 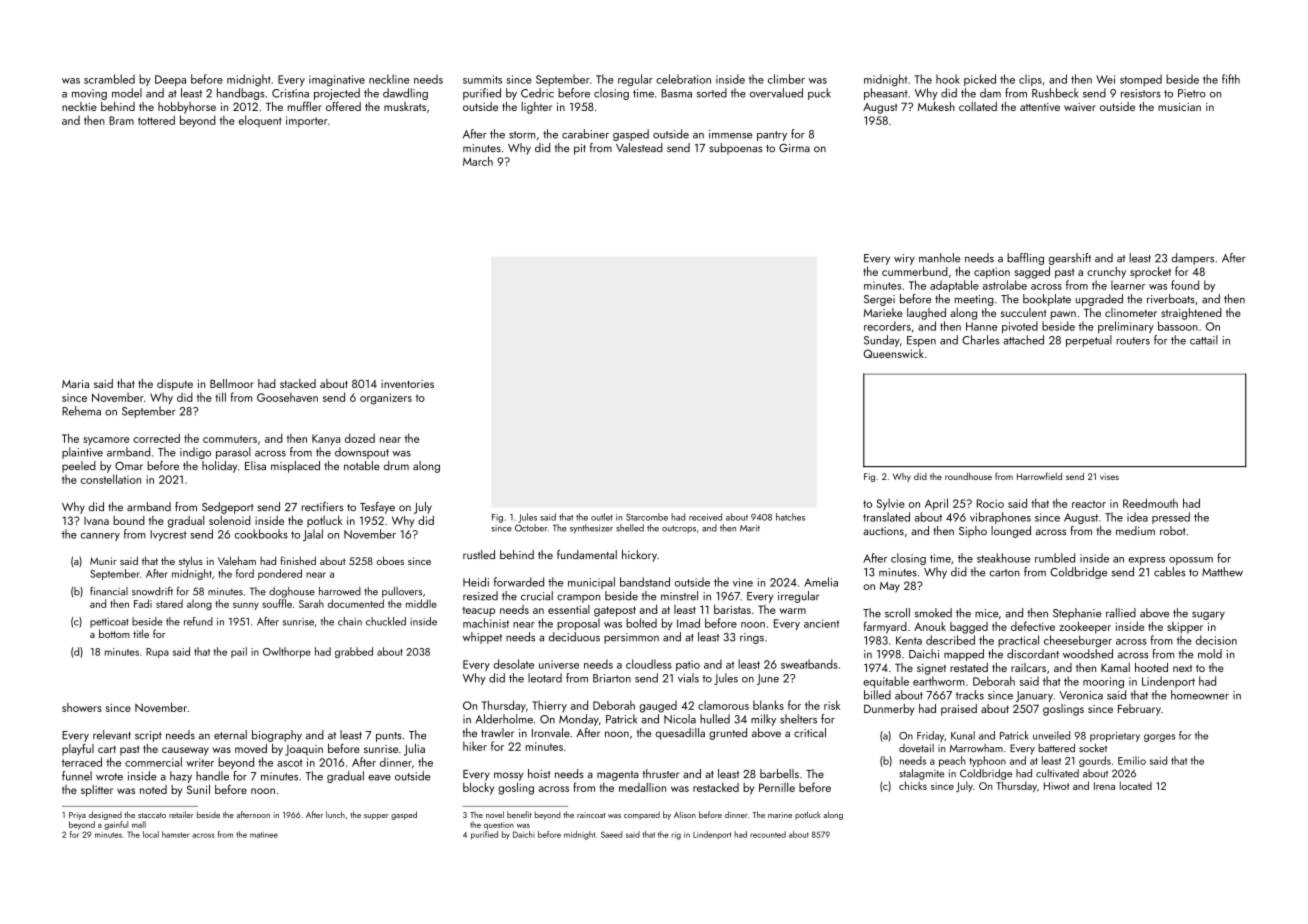 What do you see at coordinates (260, 121) in the page?
I see `eloquent` at bounding box center [260, 121].
